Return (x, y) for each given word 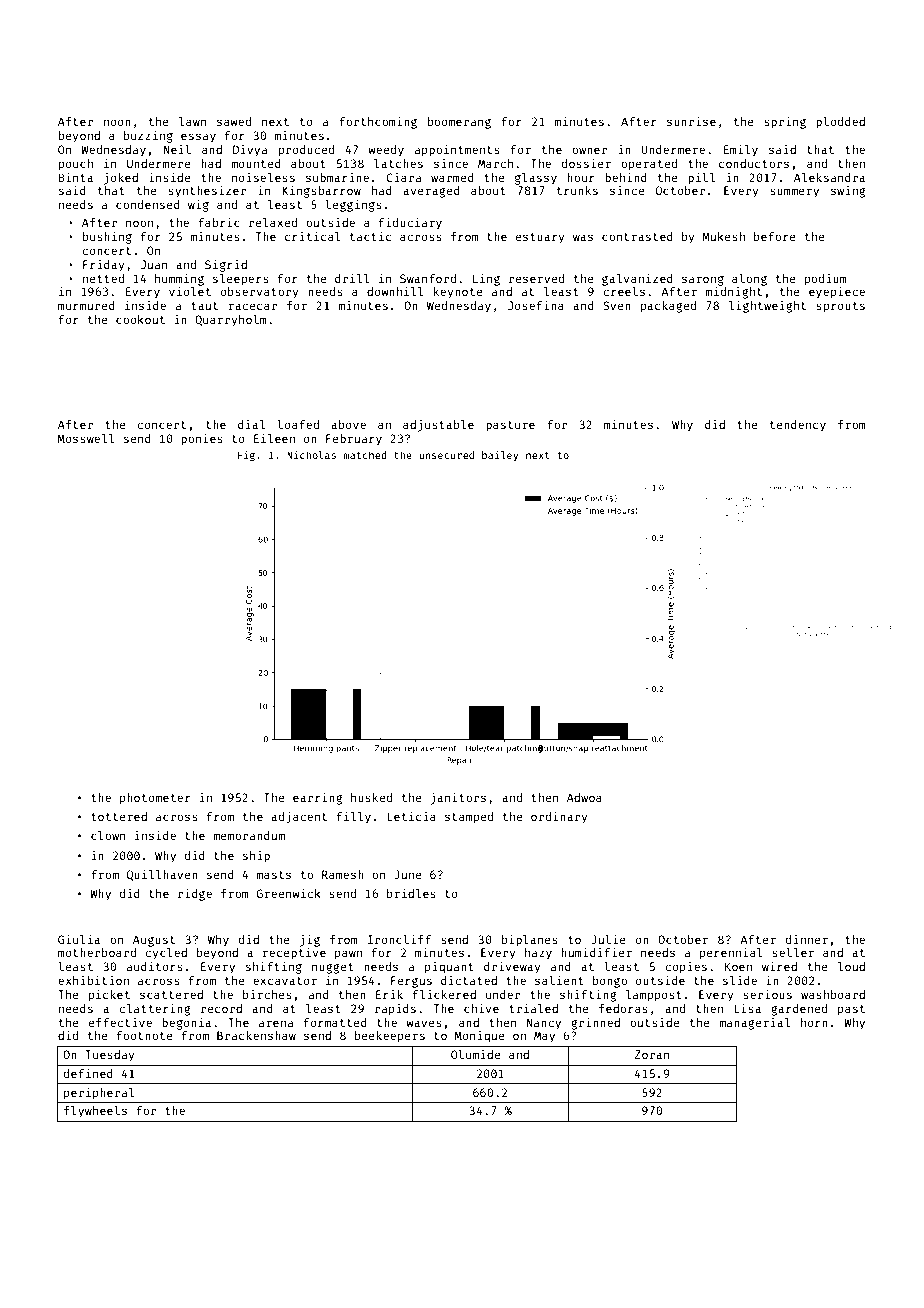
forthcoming (378, 122)
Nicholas (311, 455)
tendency (798, 426)
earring (318, 798)
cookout (140, 319)
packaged (668, 307)
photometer (155, 799)
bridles (411, 893)
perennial (731, 953)
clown (108, 835)
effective (120, 1022)
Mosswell (86, 438)
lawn (192, 121)
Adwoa (584, 797)
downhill (395, 291)
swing (848, 192)
